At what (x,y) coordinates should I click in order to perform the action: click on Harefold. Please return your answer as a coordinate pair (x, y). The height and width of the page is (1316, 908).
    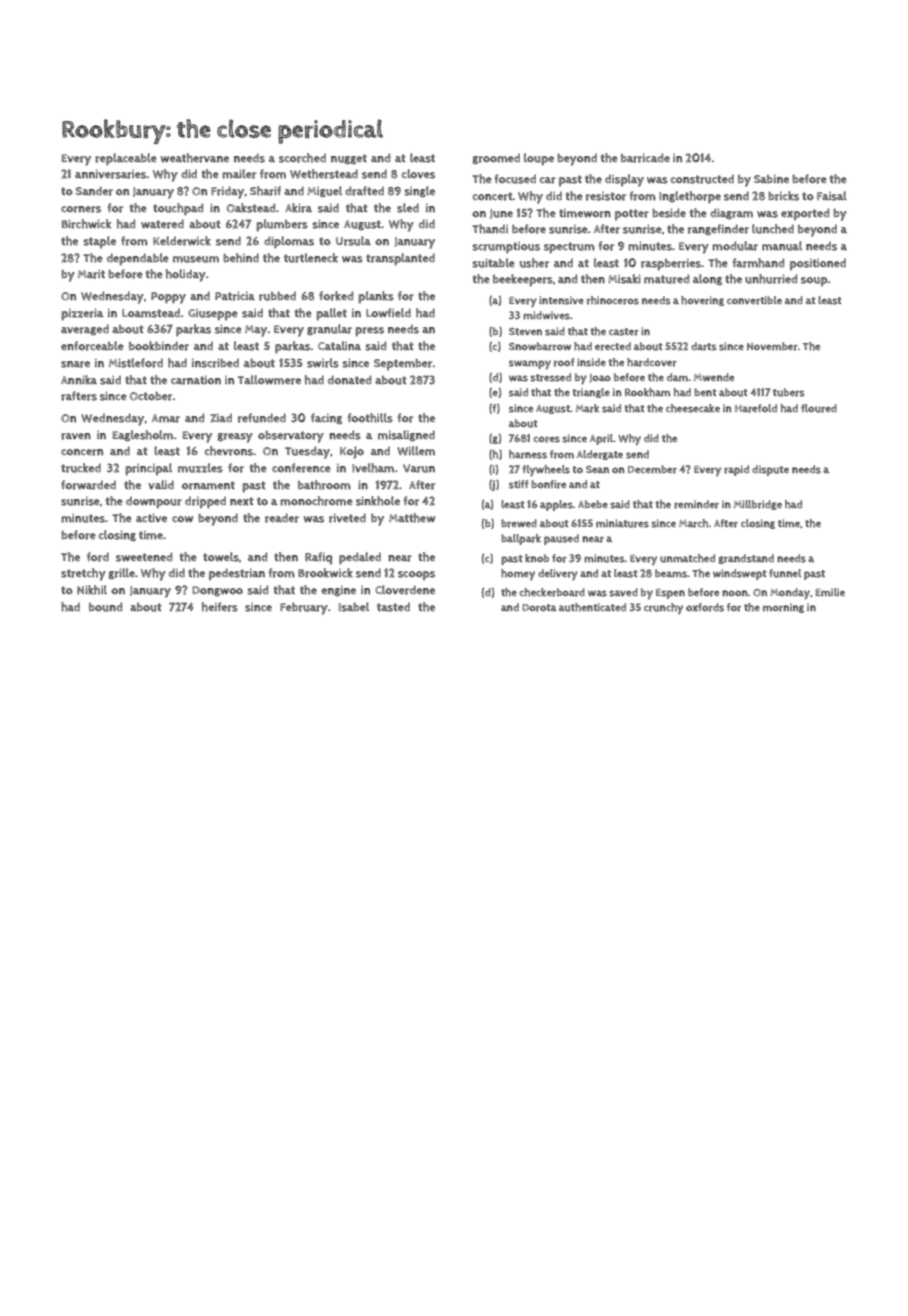
    Looking at the image, I should click on (756, 408).
